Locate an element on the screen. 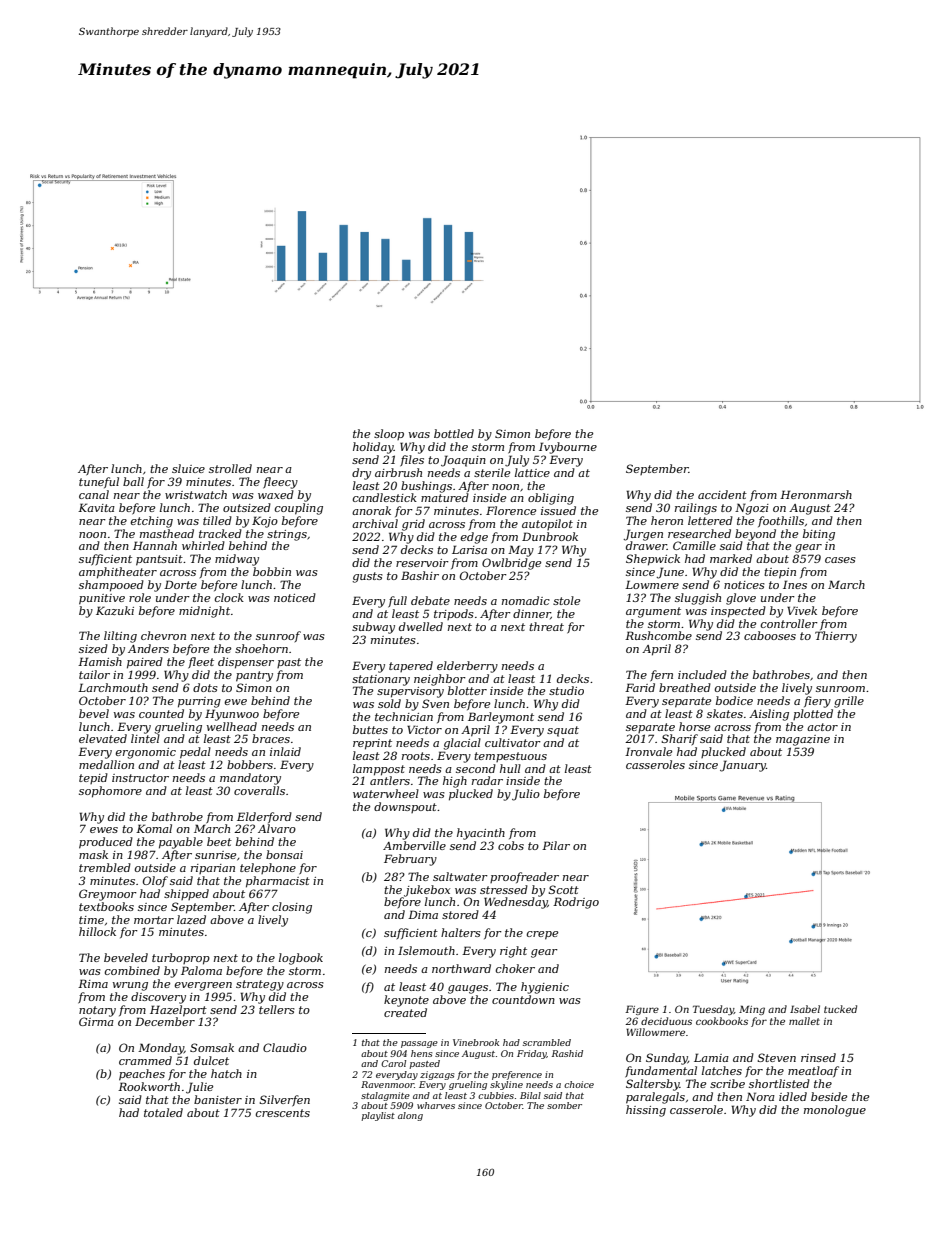 This screenshot has width=952, height=1233. along is located at coordinates (410, 1116).
